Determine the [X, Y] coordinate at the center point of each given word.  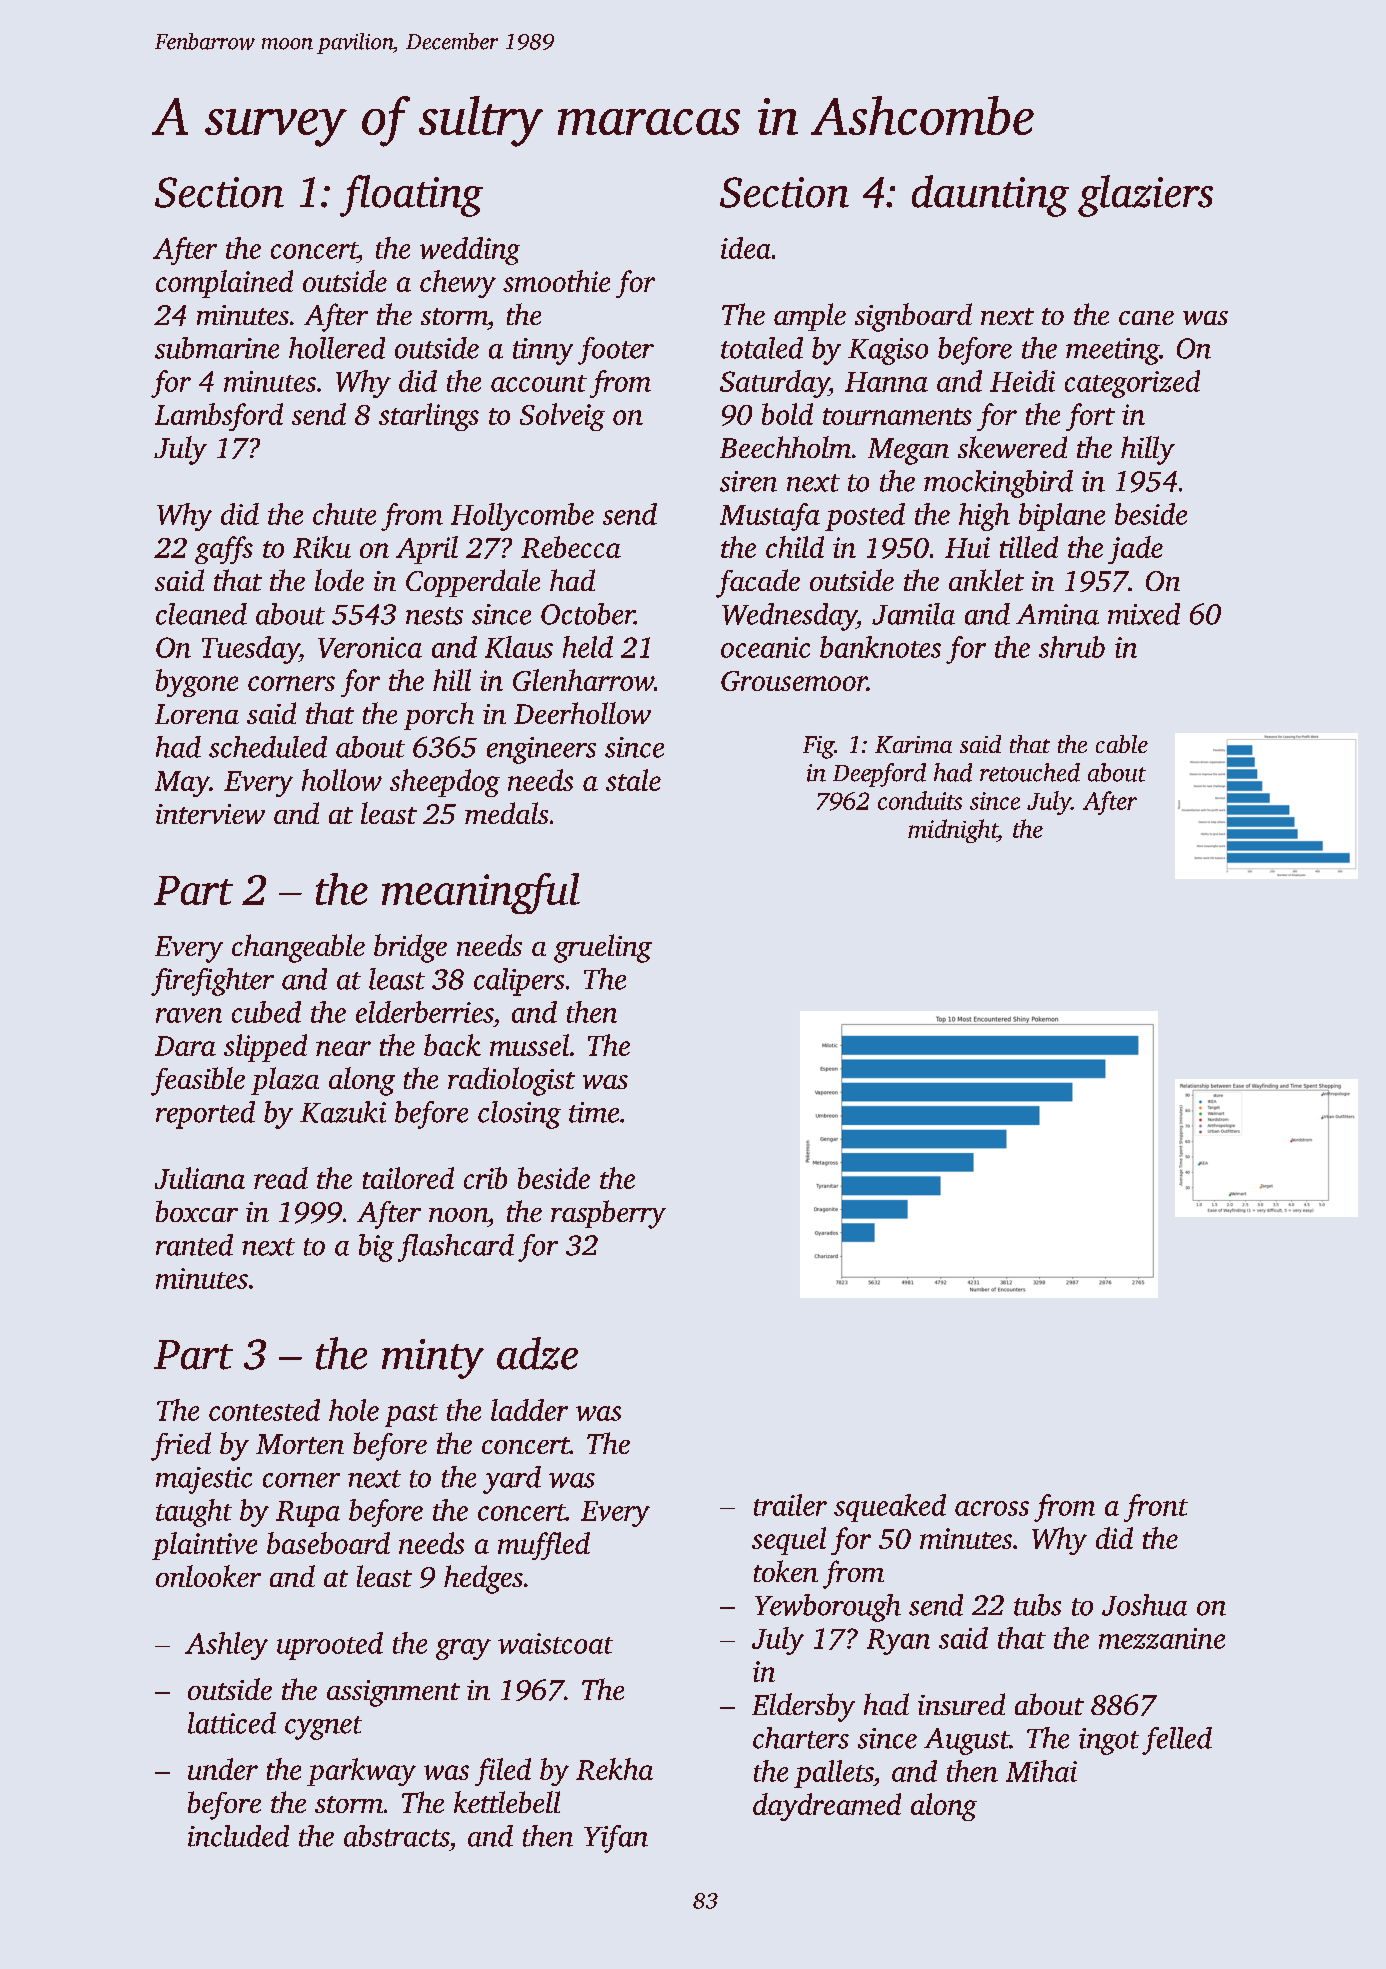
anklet [986, 580]
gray [463, 1649]
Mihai [1041, 1771]
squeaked [890, 1508]
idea [746, 248]
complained [224, 284]
